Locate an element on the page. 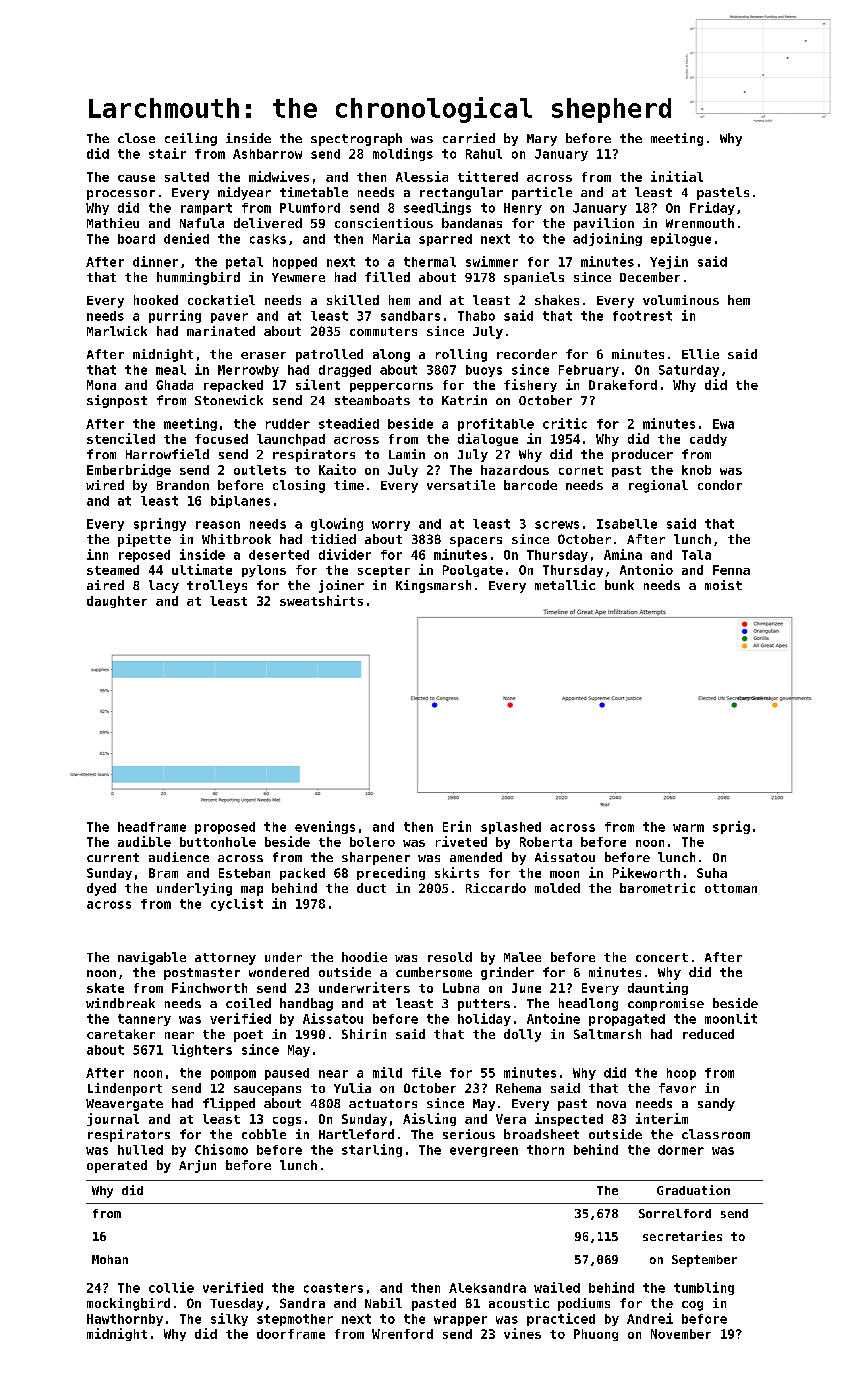  dyed is located at coordinates (101, 889).
